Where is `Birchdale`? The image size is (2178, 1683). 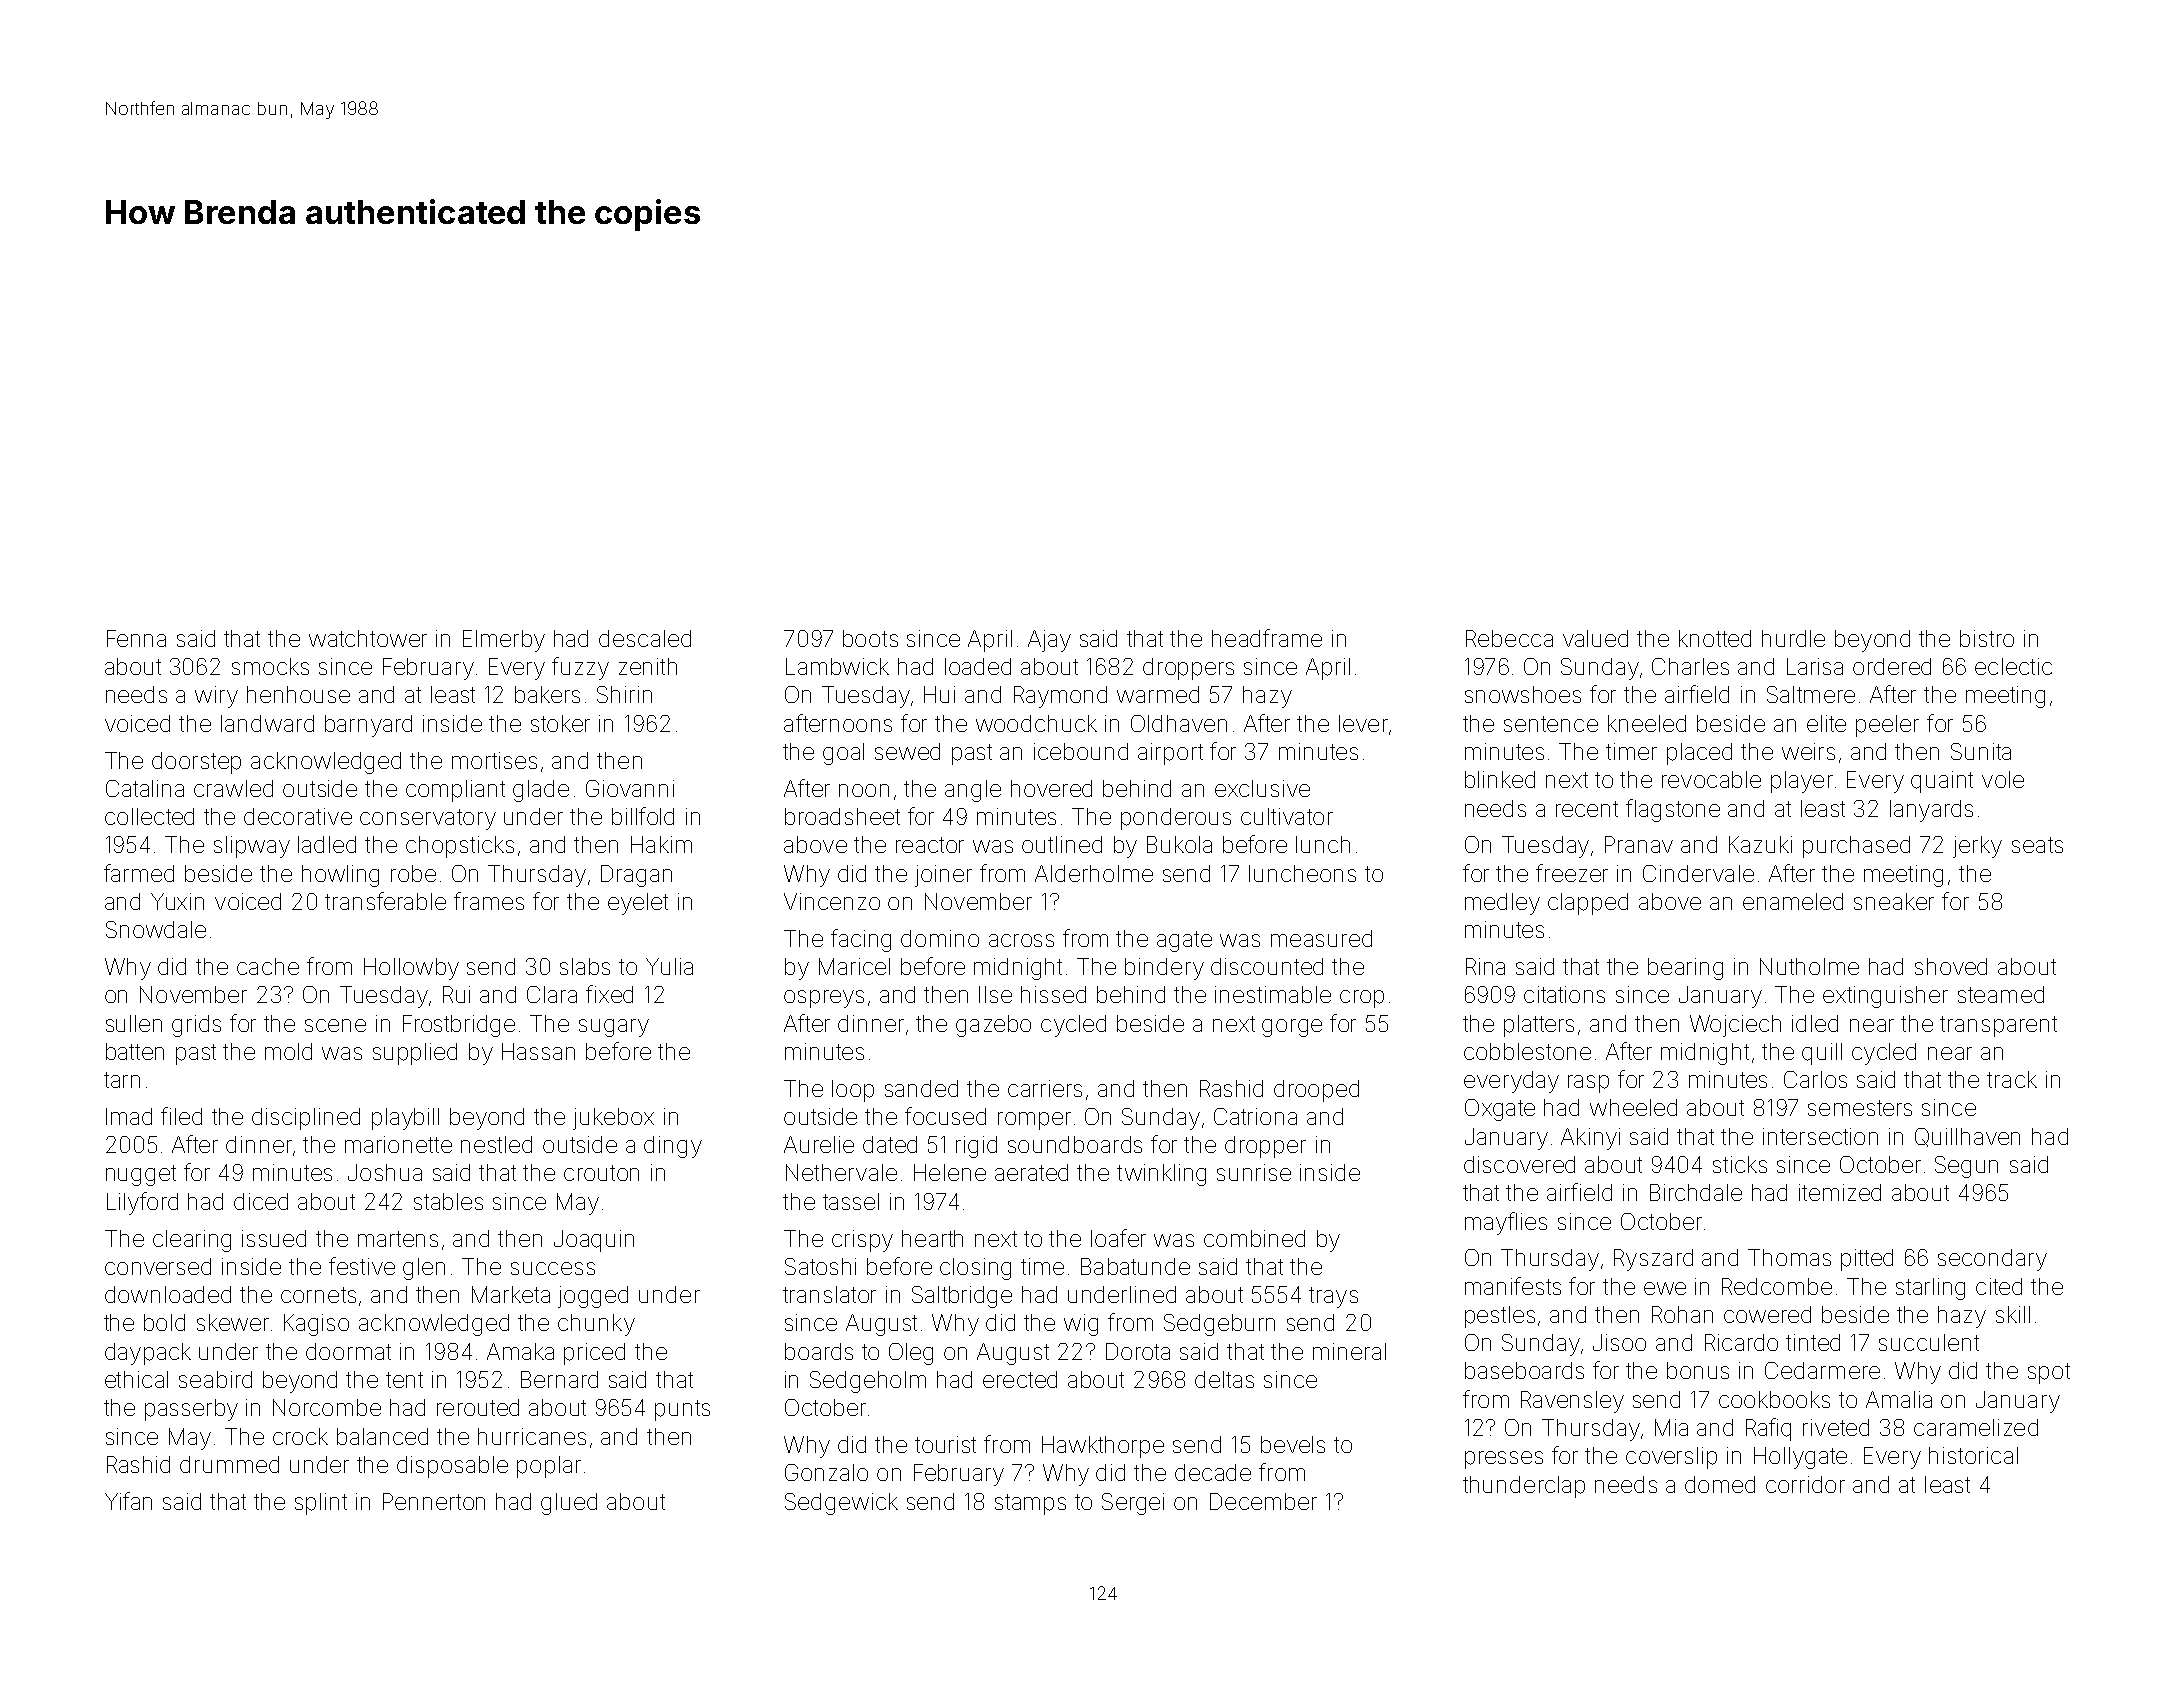
Birchdale is located at coordinates (1696, 1192).
